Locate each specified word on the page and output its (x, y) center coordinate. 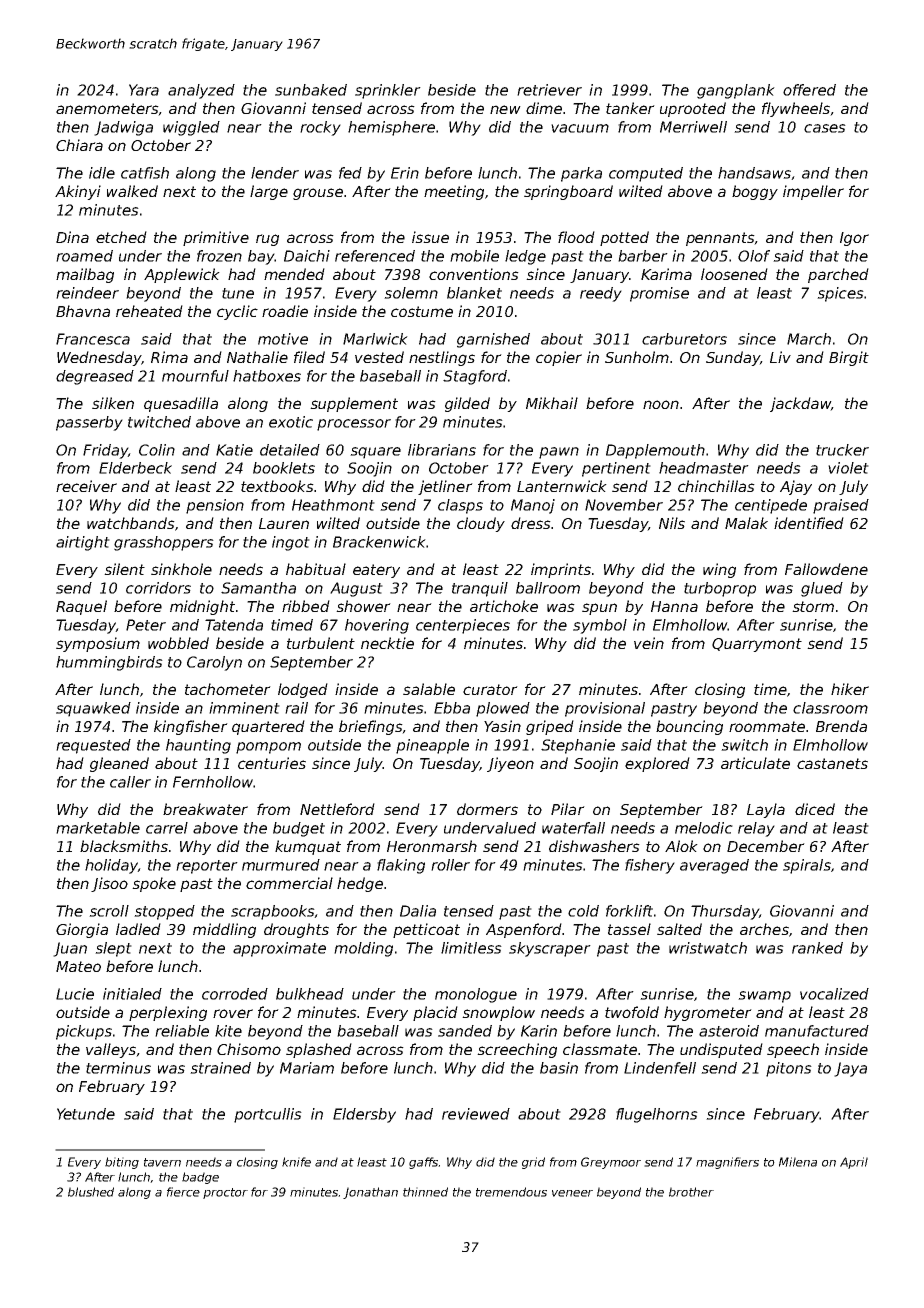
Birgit (849, 358)
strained (220, 1068)
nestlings (442, 358)
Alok (681, 846)
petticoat (426, 930)
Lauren (284, 523)
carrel (167, 828)
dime (544, 108)
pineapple (432, 746)
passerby (89, 423)
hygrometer (708, 1013)
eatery (376, 571)
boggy (755, 192)
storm (813, 606)
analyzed (201, 91)
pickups (84, 1032)
